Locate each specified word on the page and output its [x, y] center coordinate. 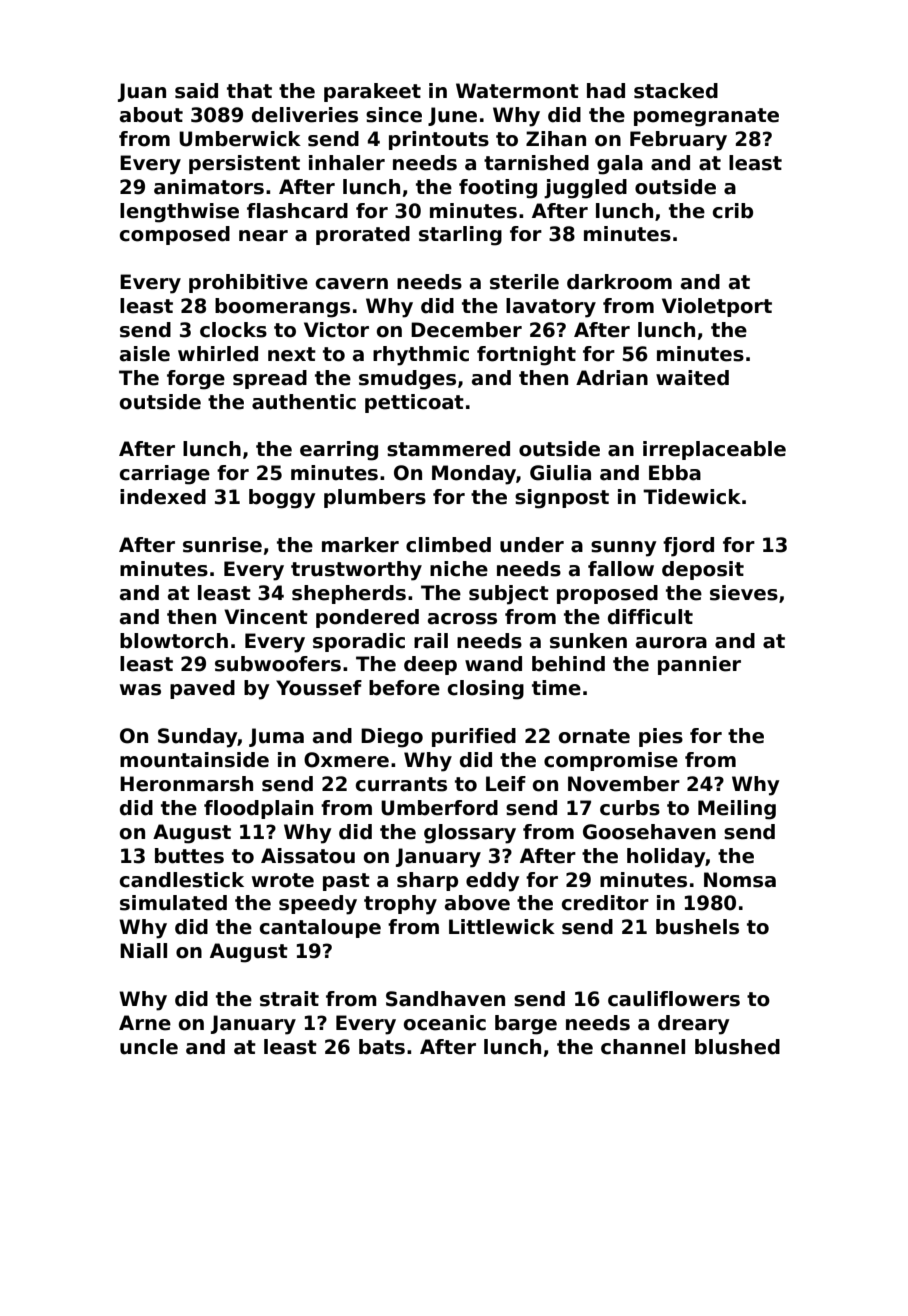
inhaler [347, 163]
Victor [336, 330]
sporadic [359, 642]
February [678, 141]
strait [289, 999]
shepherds [349, 594]
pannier [699, 665]
